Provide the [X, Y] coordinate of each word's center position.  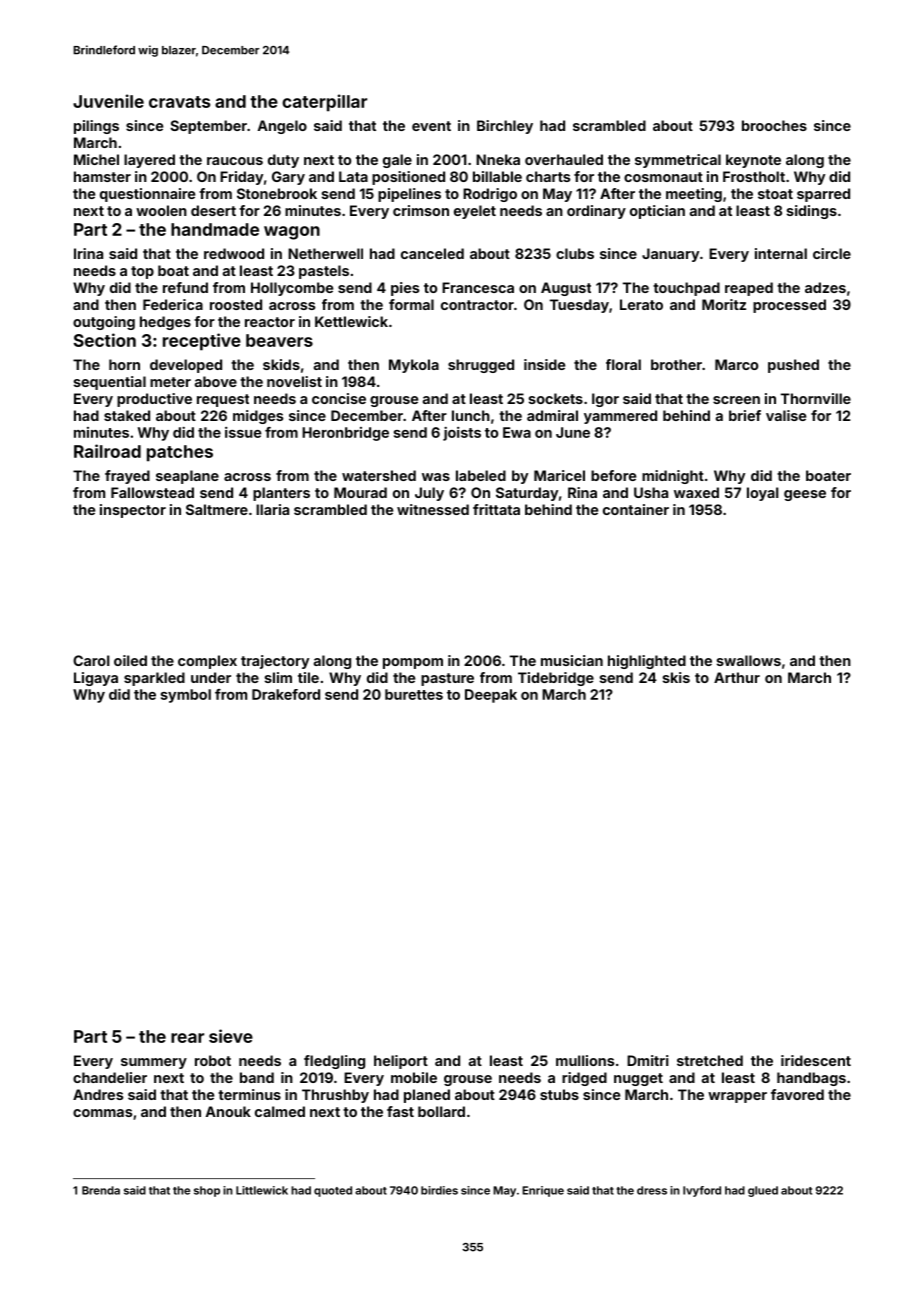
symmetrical [678, 161]
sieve [231, 1036]
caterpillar [324, 103]
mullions [585, 1060]
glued [763, 1191]
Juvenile [108, 101]
